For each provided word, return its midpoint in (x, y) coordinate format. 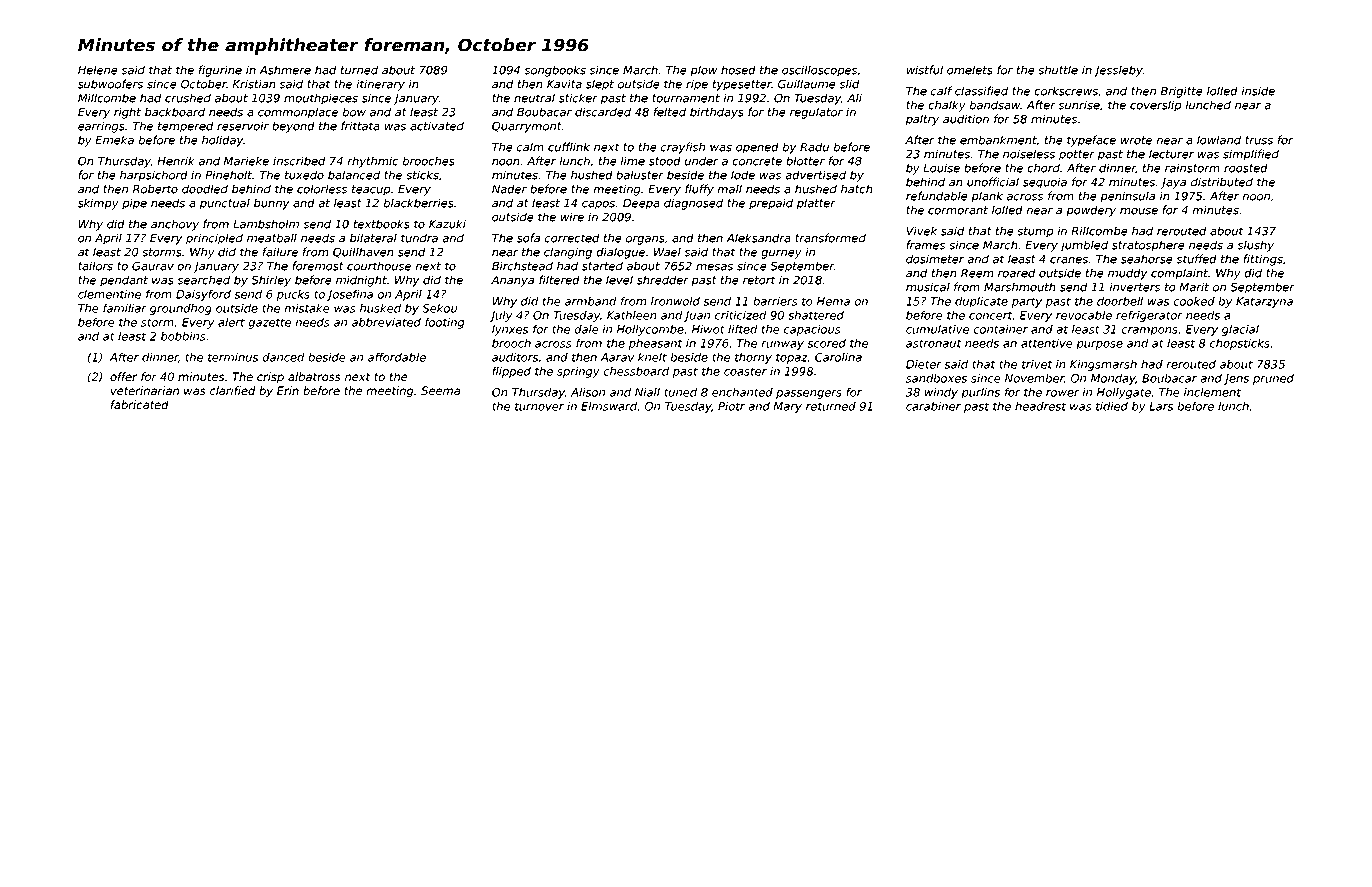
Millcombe (107, 98)
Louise (941, 168)
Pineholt (228, 175)
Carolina (838, 357)
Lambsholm (266, 224)
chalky (947, 106)
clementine (109, 294)
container (1000, 329)
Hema (833, 301)
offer (123, 377)
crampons (1149, 331)
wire (572, 217)
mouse (1139, 211)
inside (1258, 91)
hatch (857, 189)
